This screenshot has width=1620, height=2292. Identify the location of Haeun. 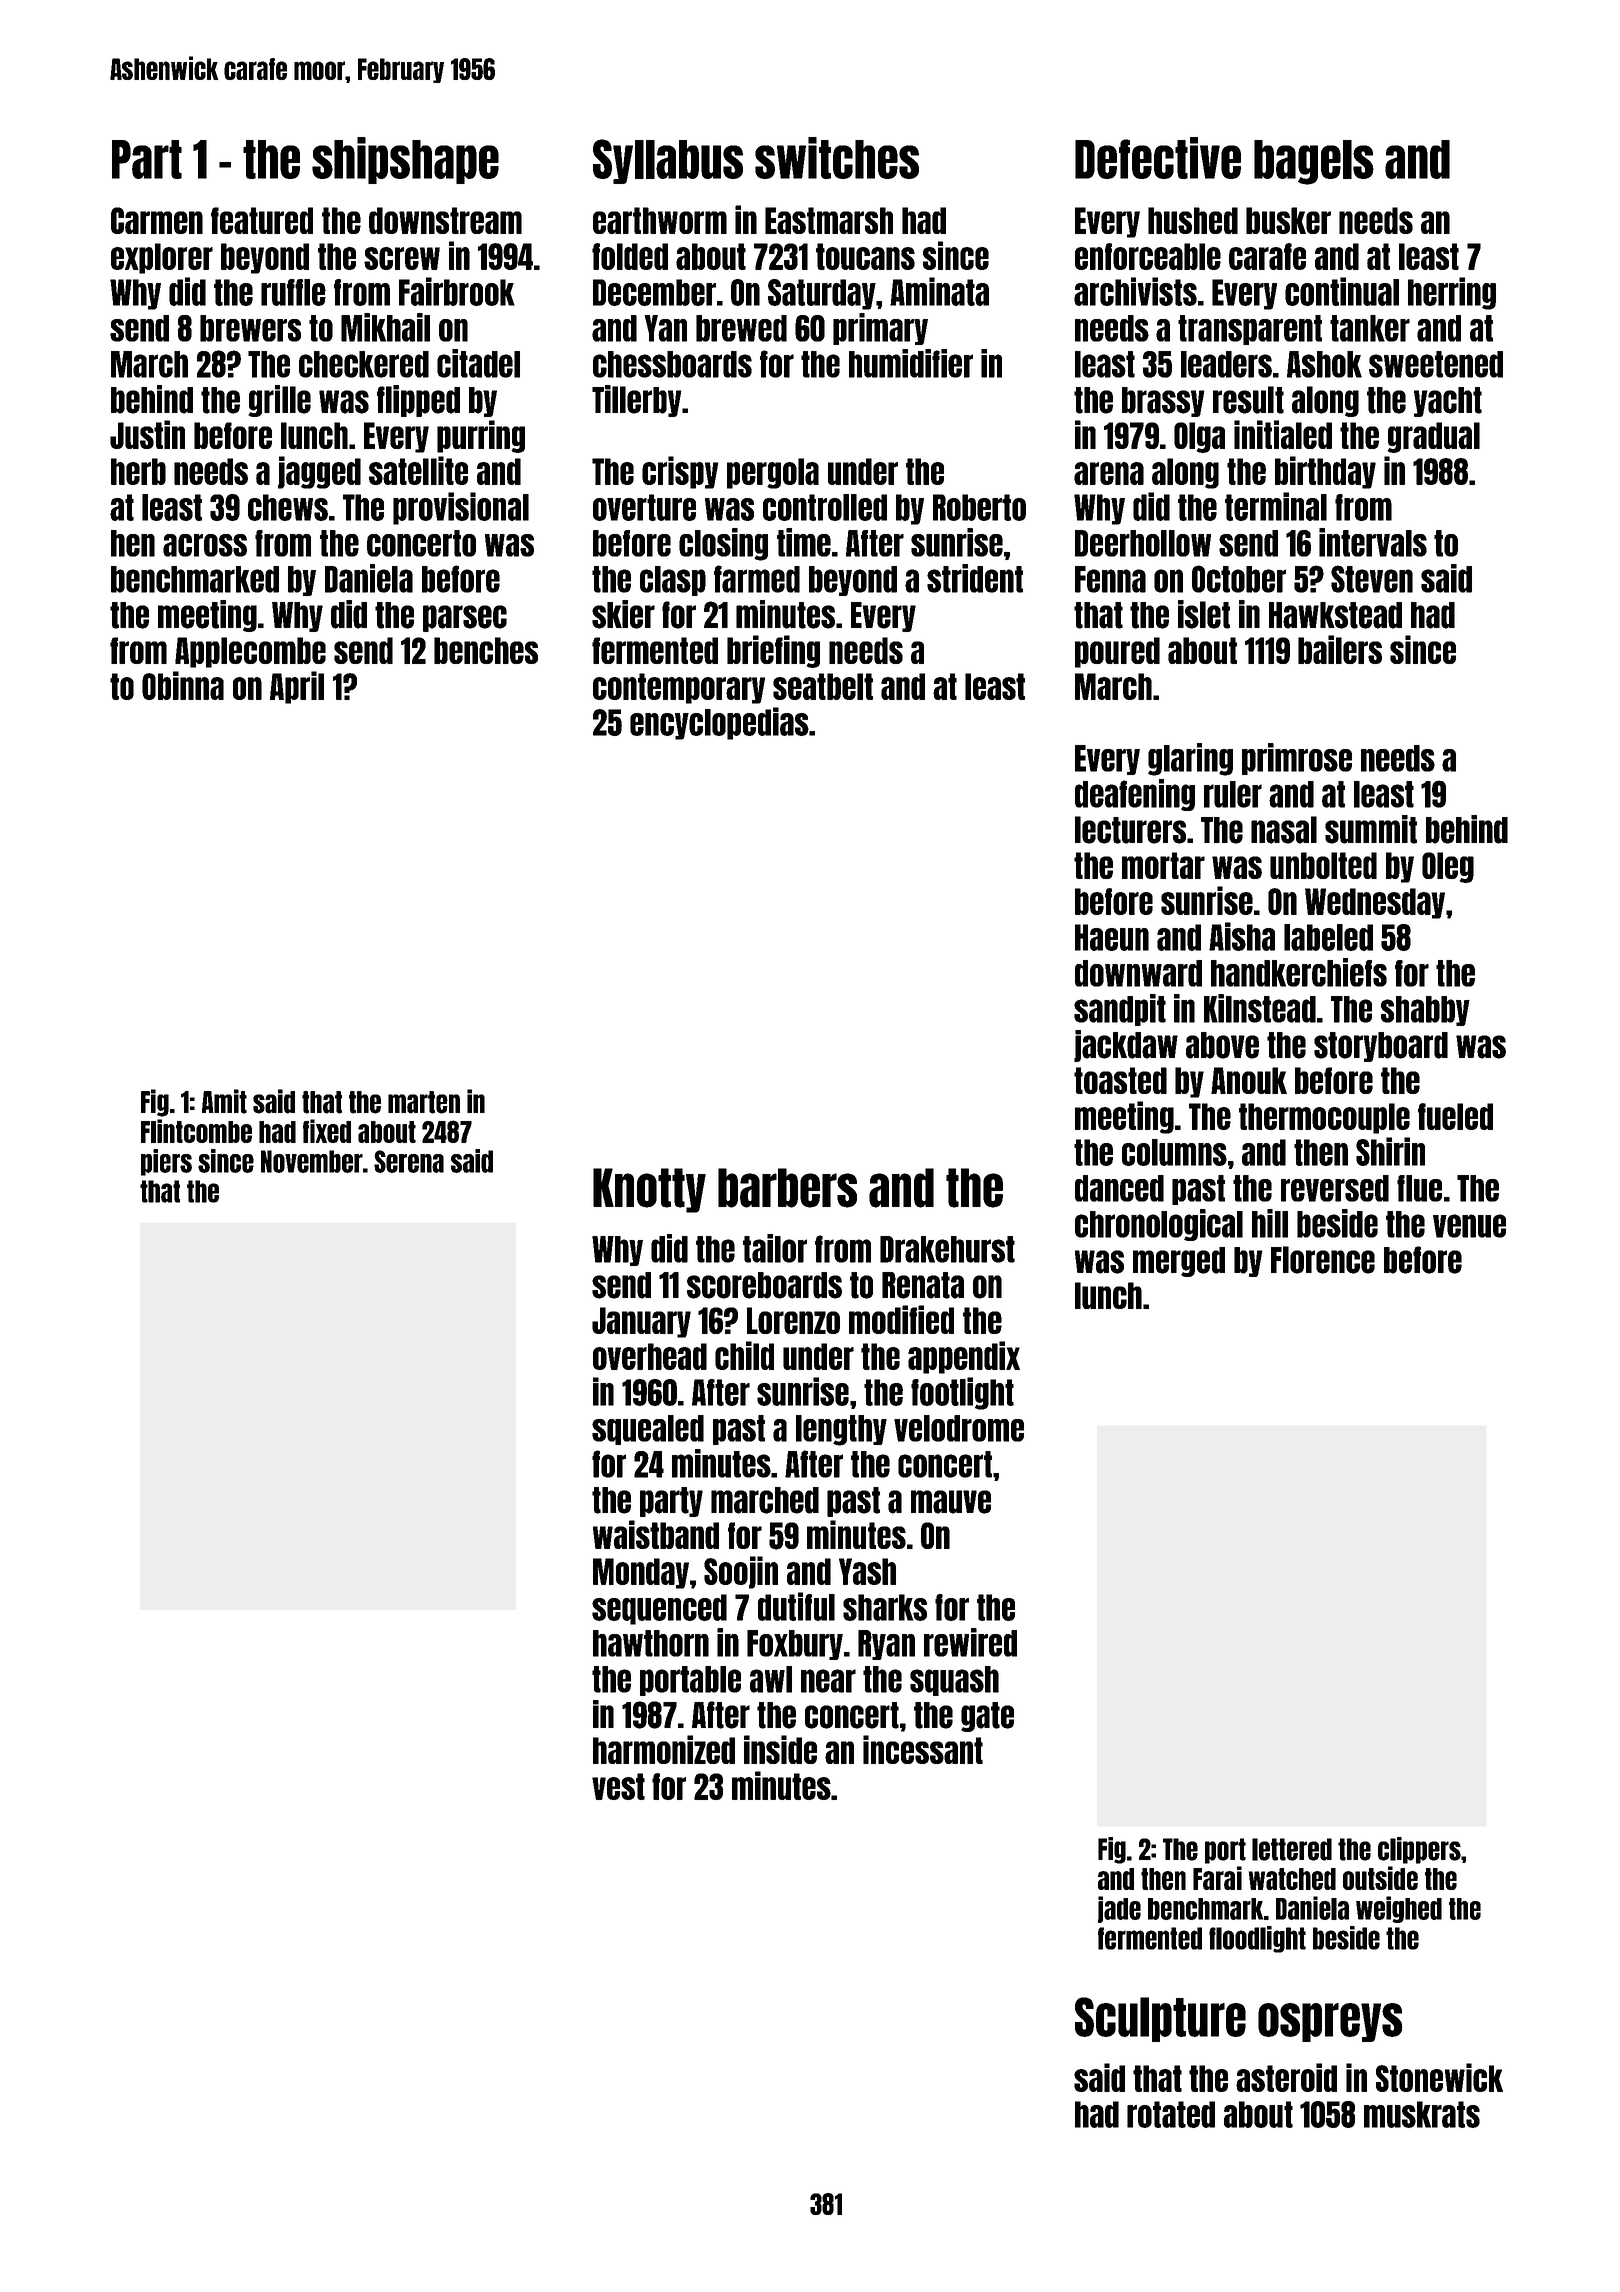
(1112, 937).
